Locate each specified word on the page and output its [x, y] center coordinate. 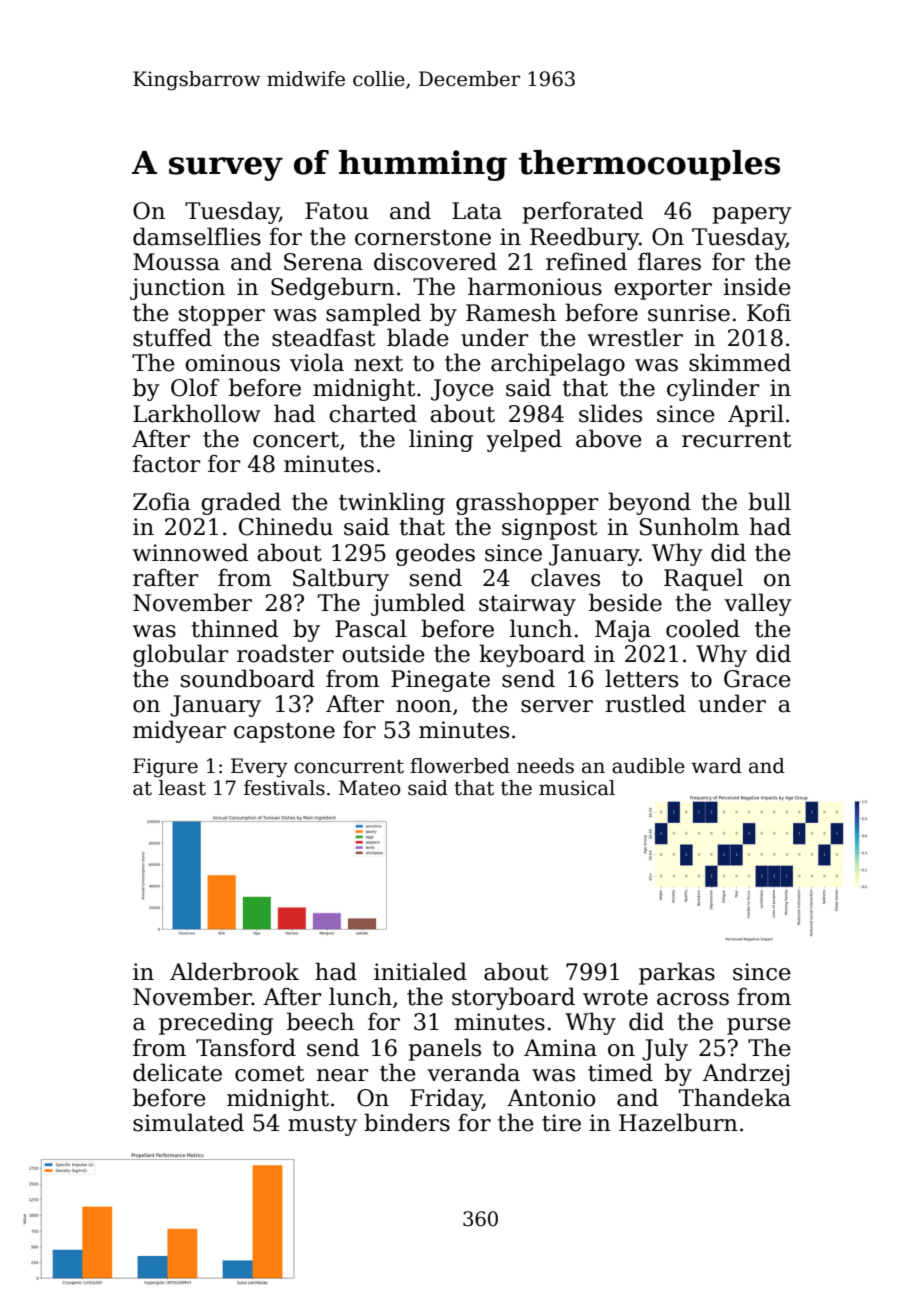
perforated [582, 212]
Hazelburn [678, 1122]
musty [322, 1126]
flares [669, 261]
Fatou [337, 211]
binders [407, 1122]
